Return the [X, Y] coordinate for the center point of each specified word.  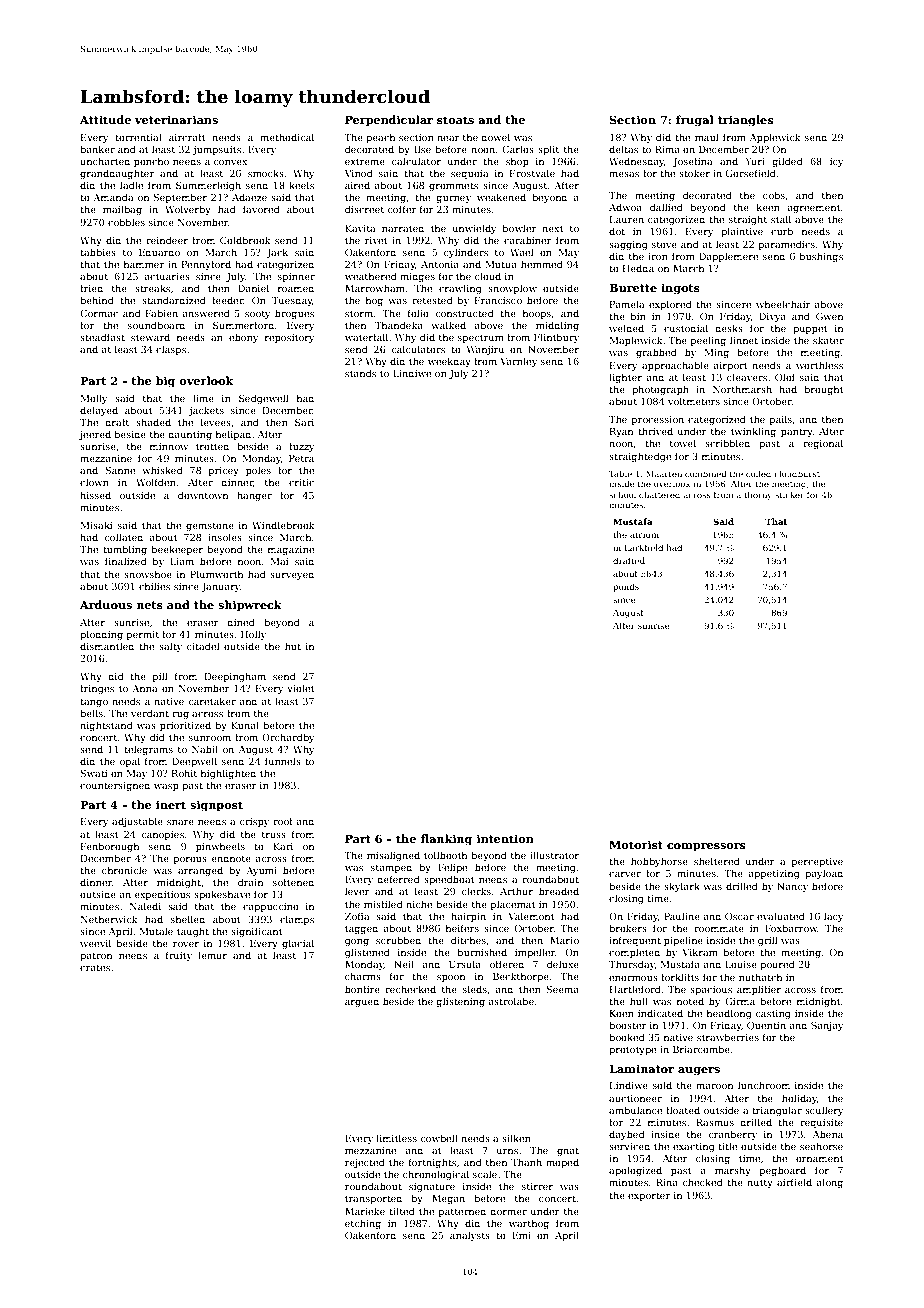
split [548, 150]
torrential [138, 137]
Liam [182, 561]
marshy [733, 1171]
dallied [666, 207]
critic [301, 482]
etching [363, 1224]
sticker [789, 494]
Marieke [365, 1211]
